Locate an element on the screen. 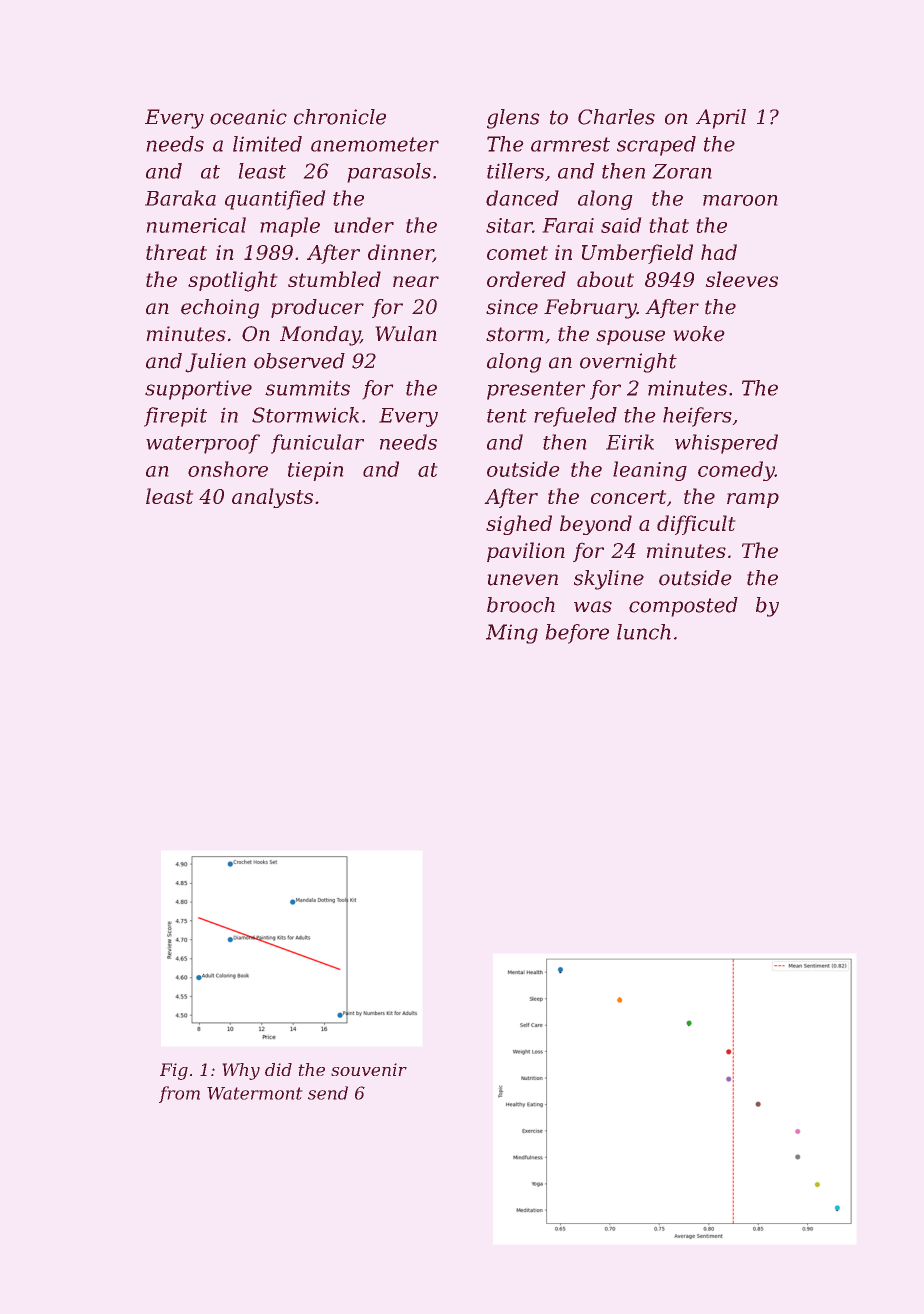  send is located at coordinates (328, 1093).
